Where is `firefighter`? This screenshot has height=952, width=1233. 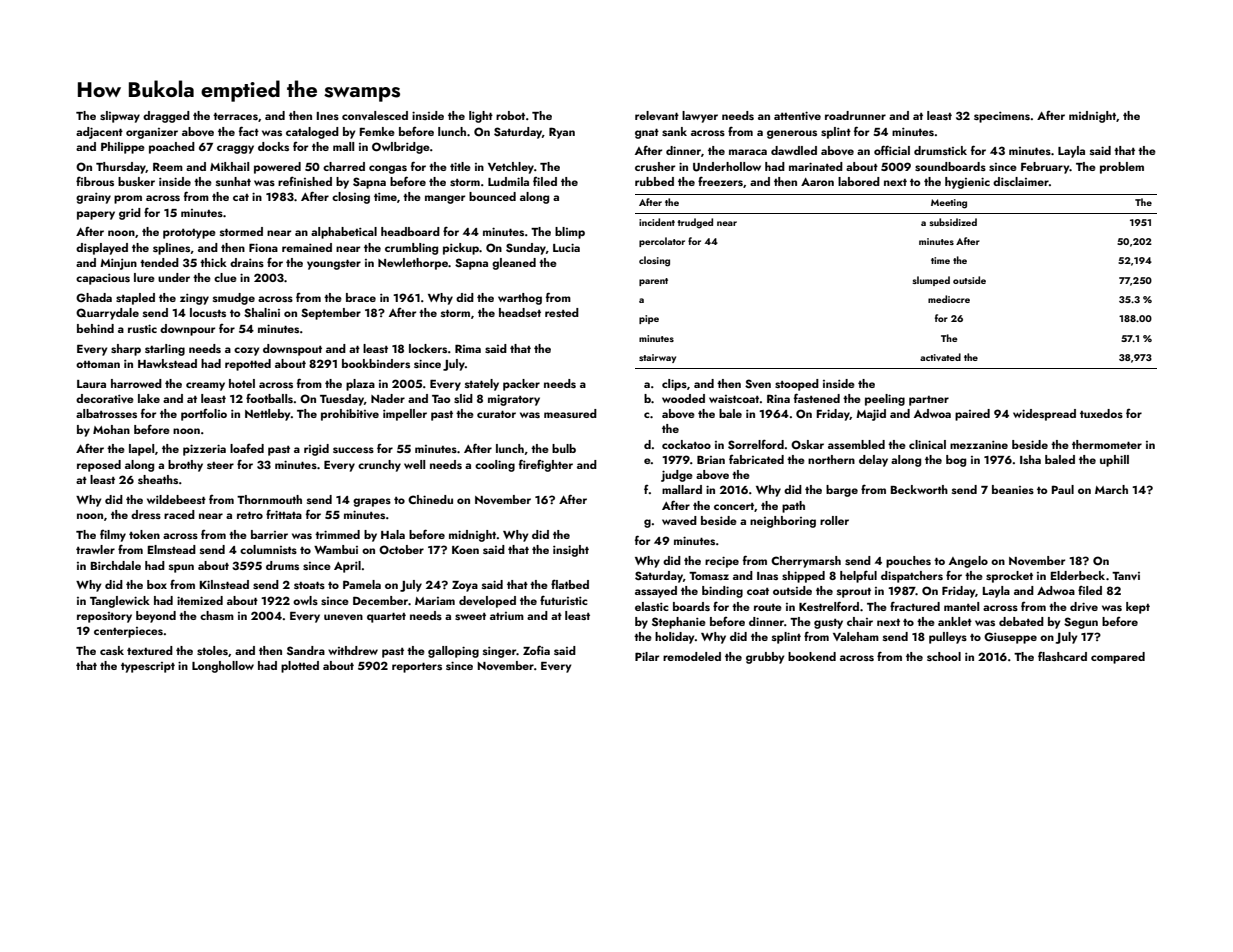
firefighter is located at coordinates (546, 465).
